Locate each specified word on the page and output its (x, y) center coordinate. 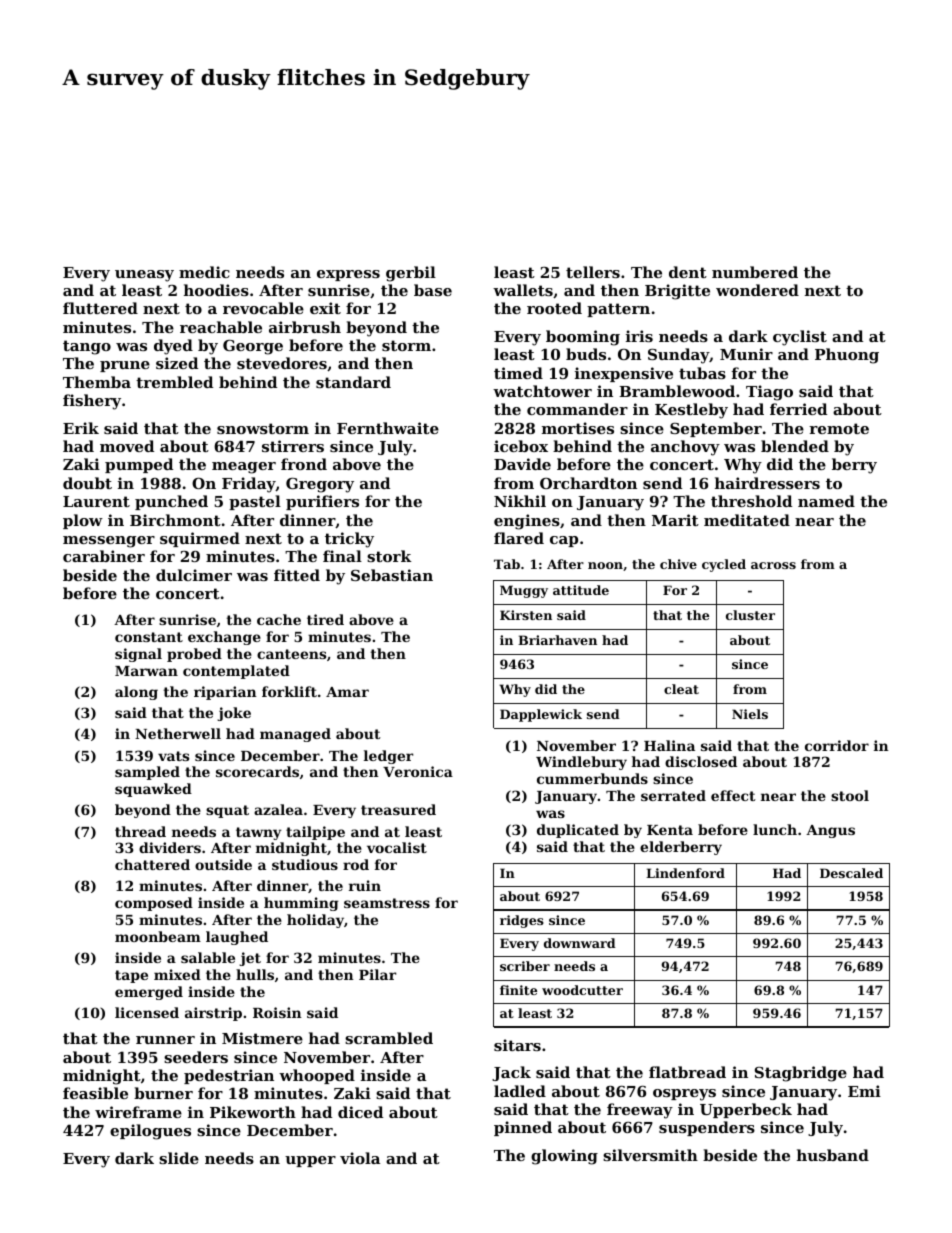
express (348, 275)
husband (833, 1155)
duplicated (578, 831)
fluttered (100, 308)
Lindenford (685, 873)
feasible (95, 1093)
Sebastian (392, 575)
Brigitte (677, 292)
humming (301, 904)
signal (138, 655)
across (773, 565)
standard (353, 382)
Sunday (679, 356)
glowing (564, 1157)
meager (244, 468)
